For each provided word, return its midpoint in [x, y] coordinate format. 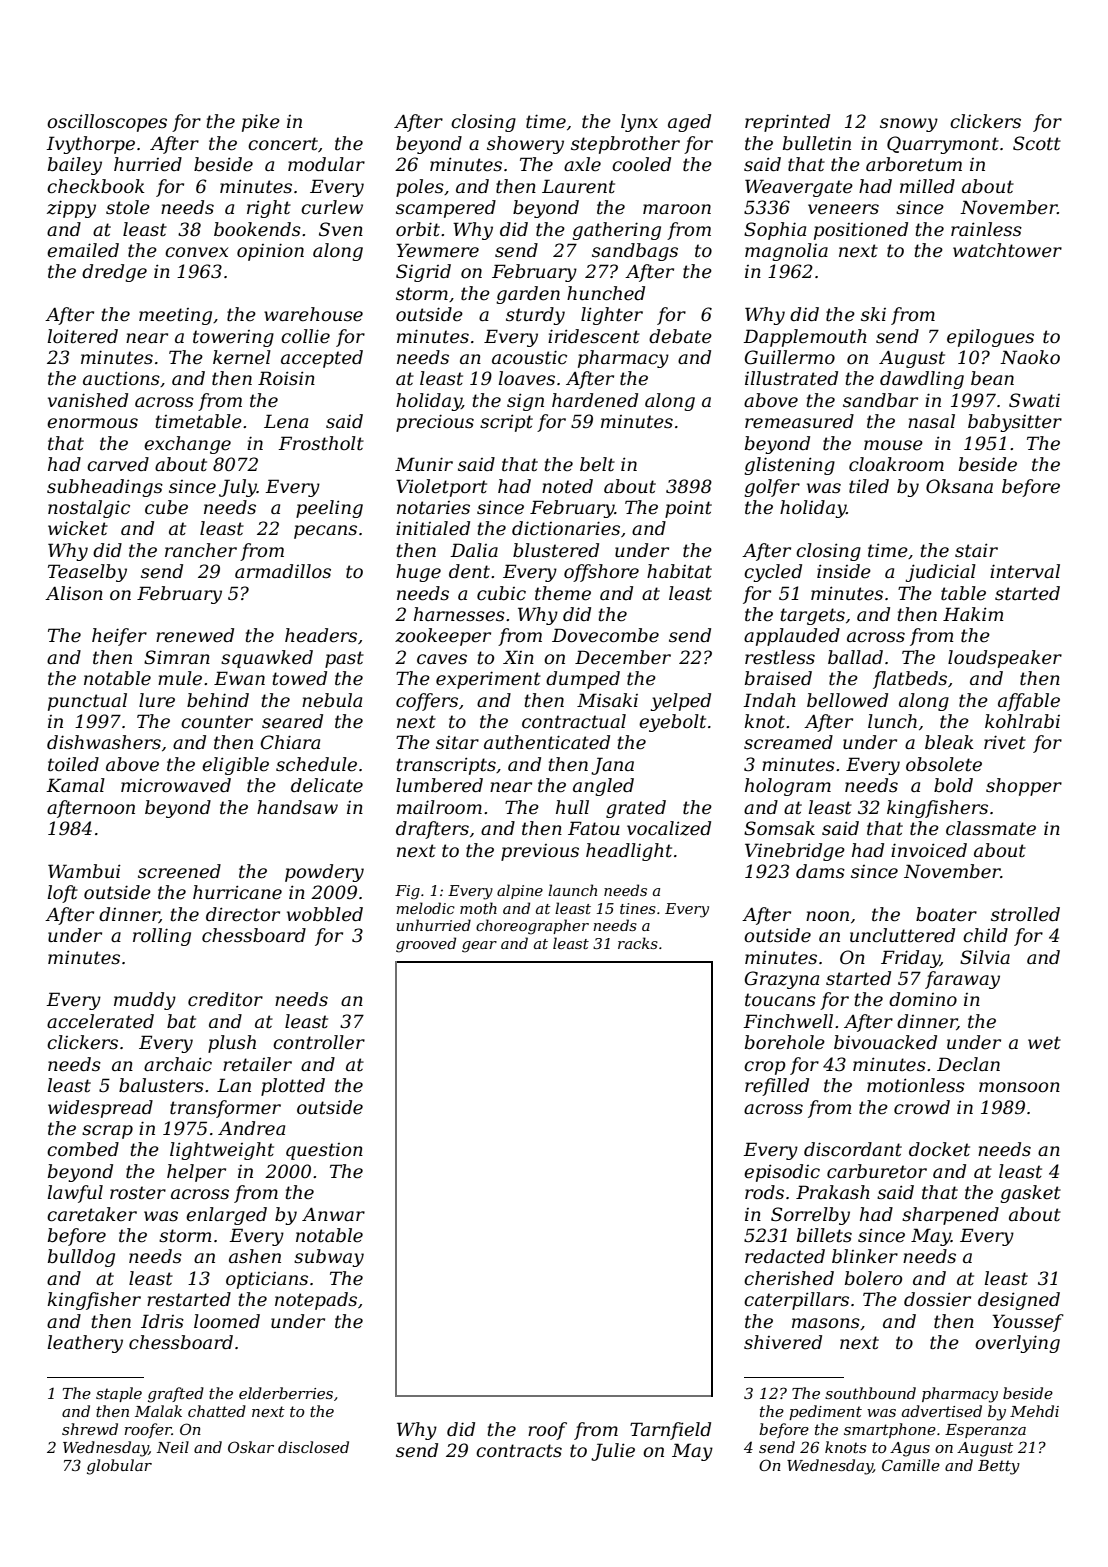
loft [62, 894]
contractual [574, 721]
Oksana [959, 486]
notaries [433, 508]
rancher [201, 550]
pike [261, 123]
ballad [855, 657]
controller [319, 1042]
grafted [176, 1395]
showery [525, 145]
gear [479, 947]
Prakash [833, 1192]
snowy [909, 125]
